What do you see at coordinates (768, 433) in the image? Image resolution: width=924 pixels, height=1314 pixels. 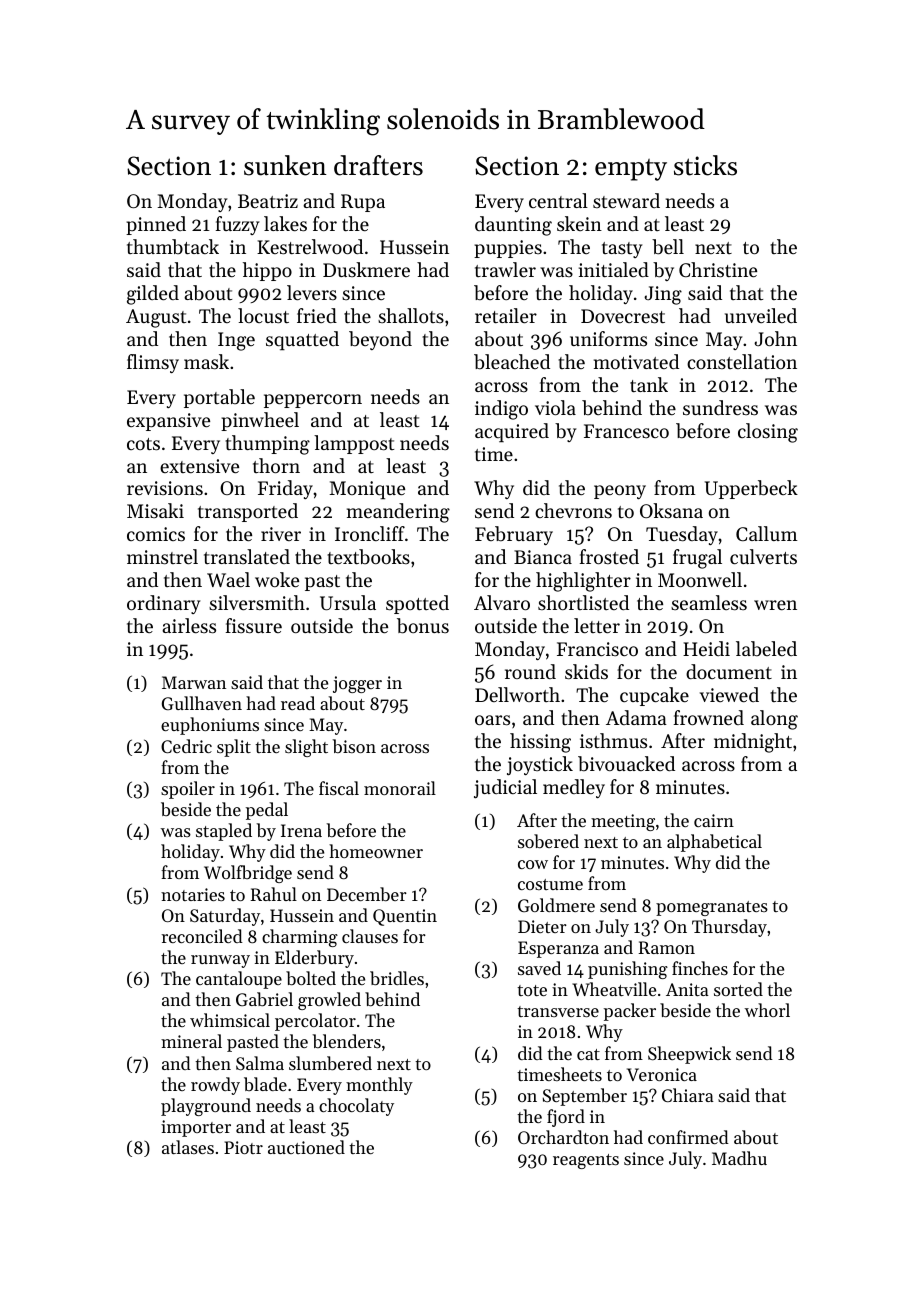 I see `closing` at bounding box center [768, 433].
